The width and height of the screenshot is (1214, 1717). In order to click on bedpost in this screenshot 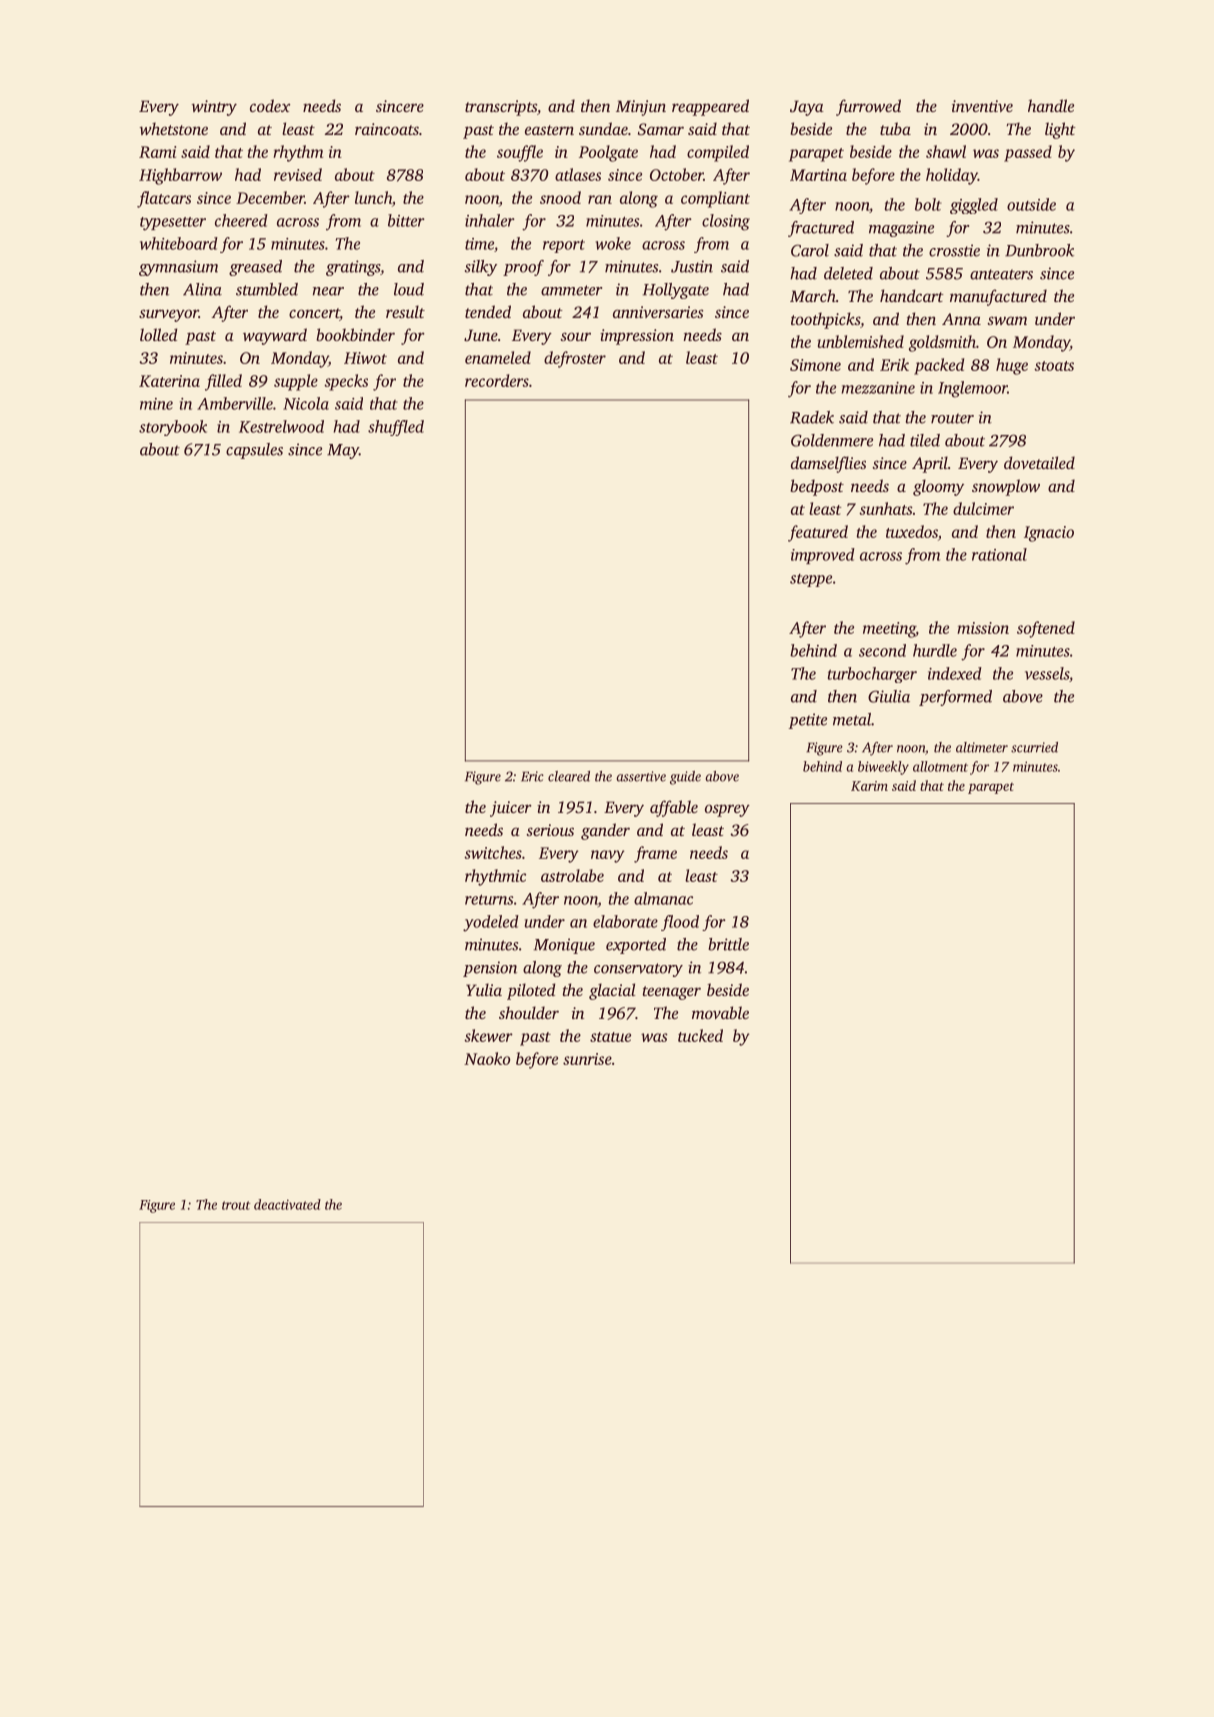, I will do `click(817, 487)`.
